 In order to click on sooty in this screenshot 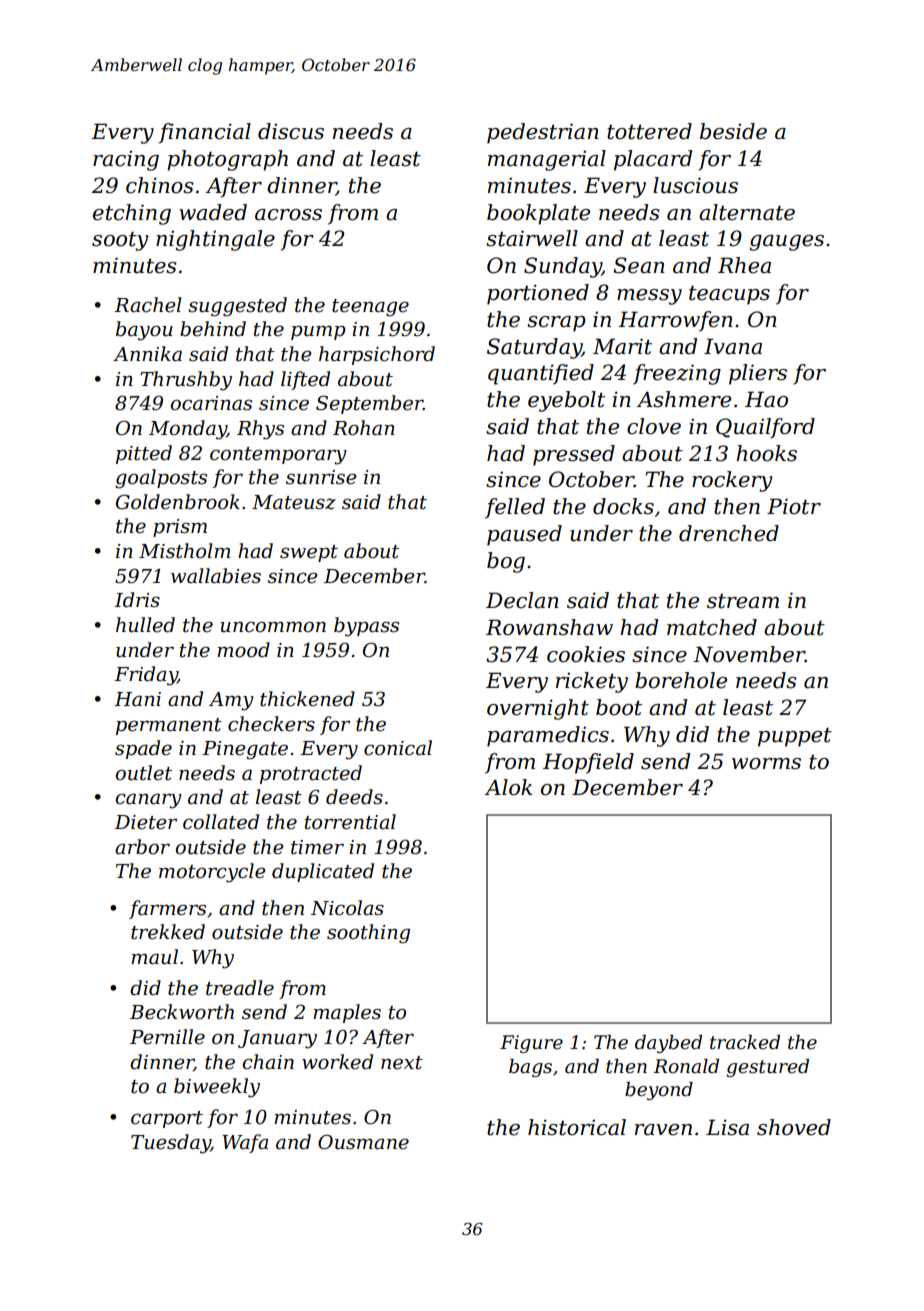, I will do `click(120, 241)`.
